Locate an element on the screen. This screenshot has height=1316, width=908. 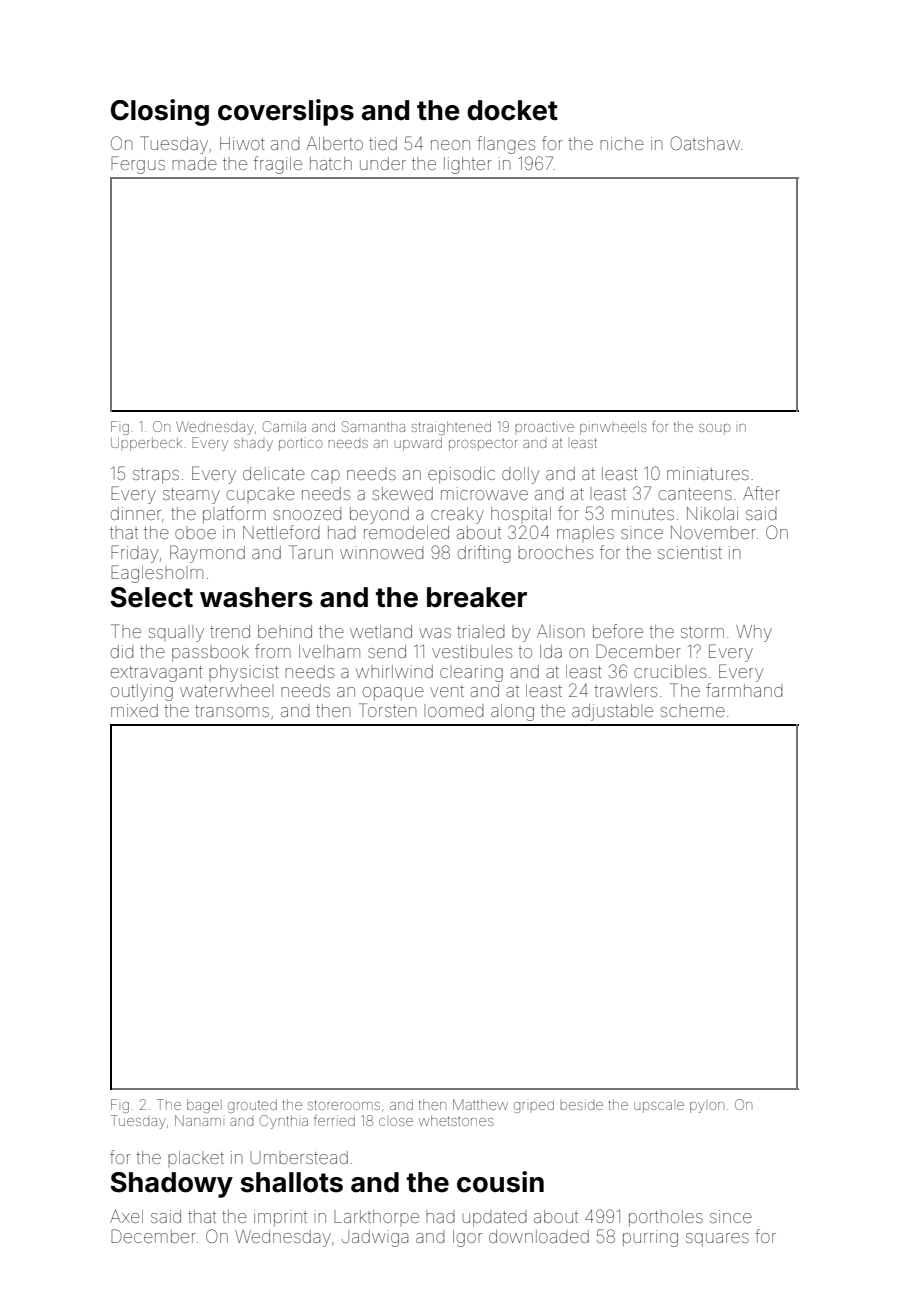
downloaded is located at coordinates (539, 1236).
